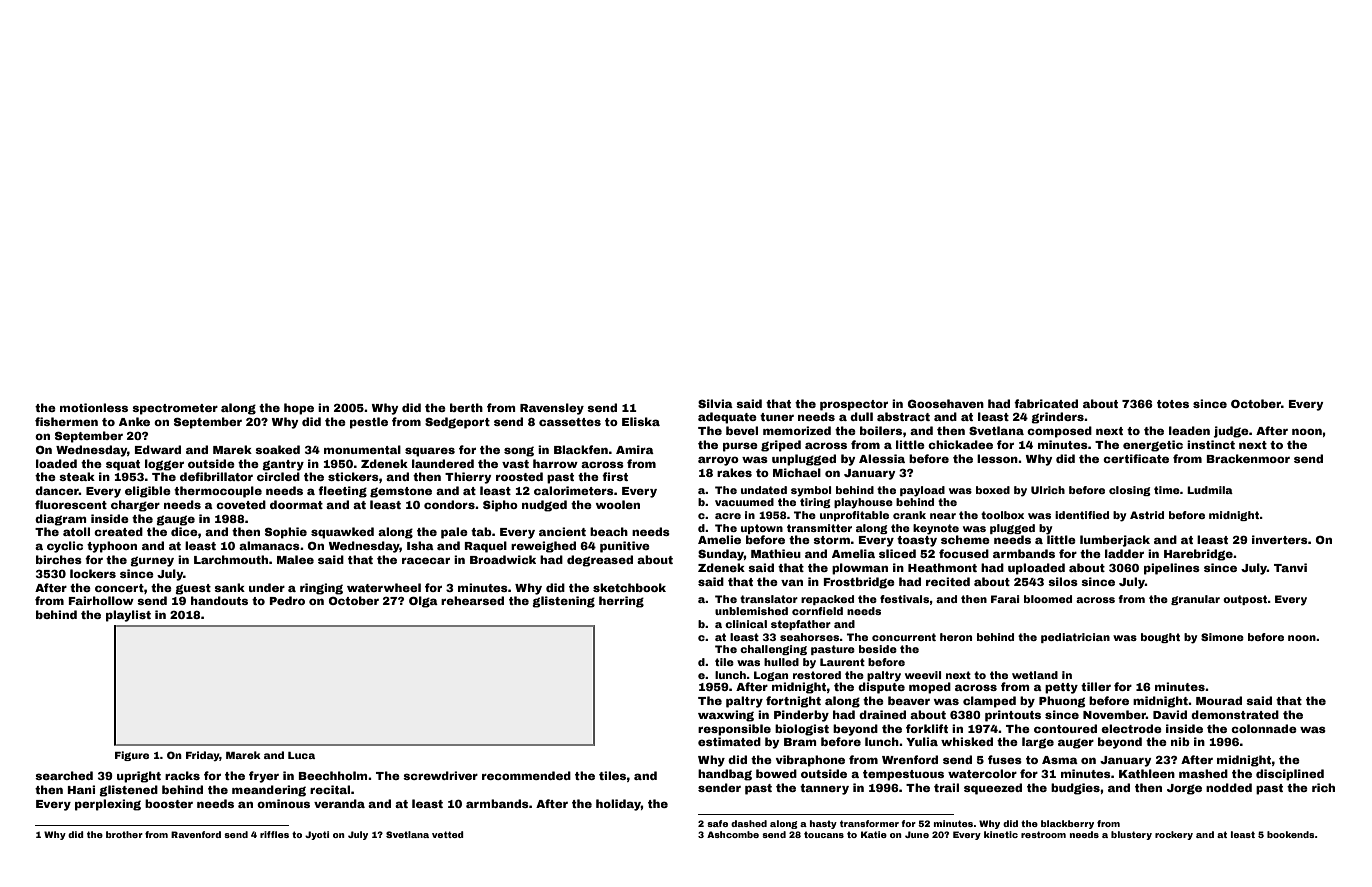 This screenshot has width=1372, height=887. What do you see at coordinates (717, 823) in the screenshot?
I see `safe` at bounding box center [717, 823].
